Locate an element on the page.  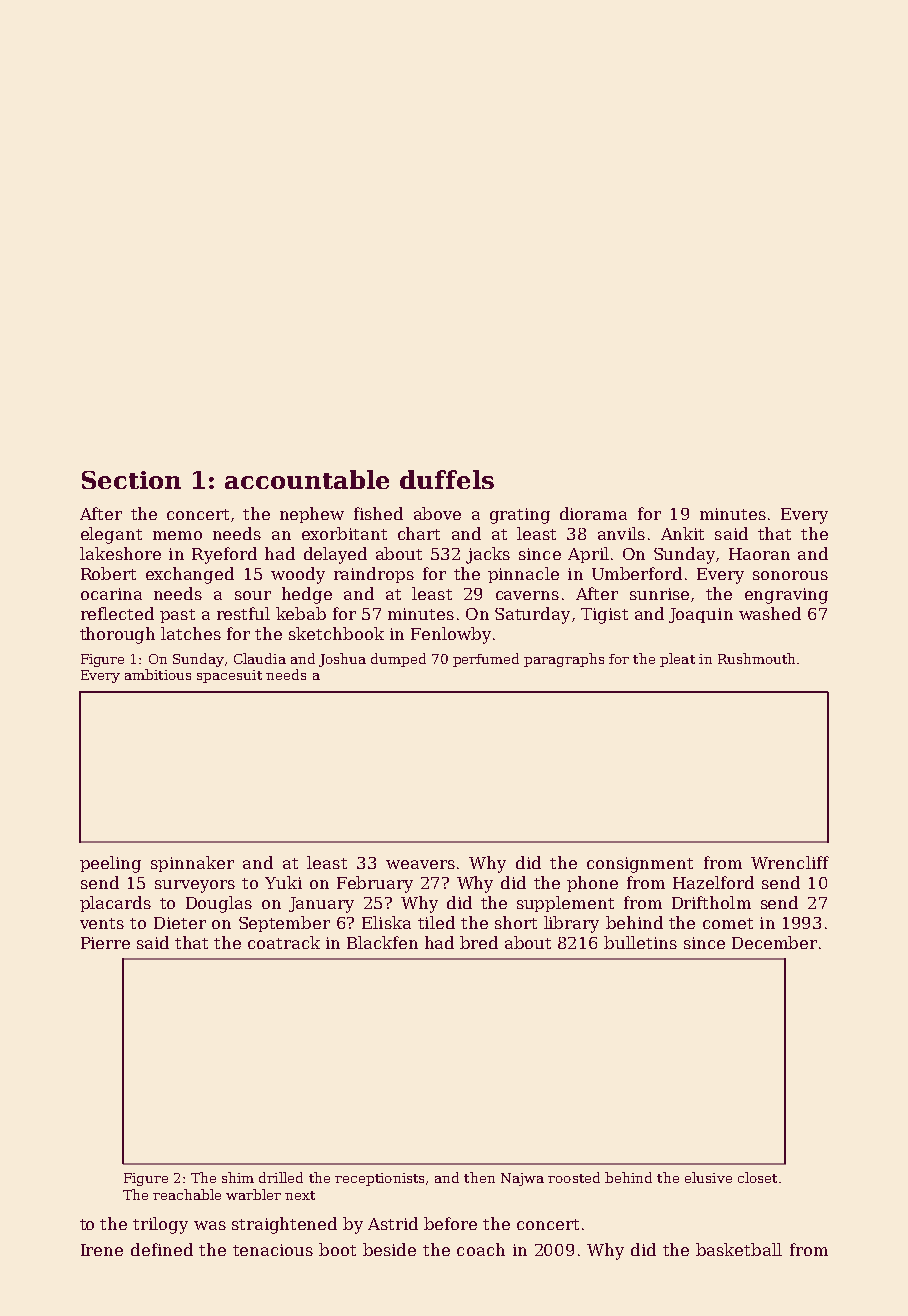
fished is located at coordinates (378, 513).
